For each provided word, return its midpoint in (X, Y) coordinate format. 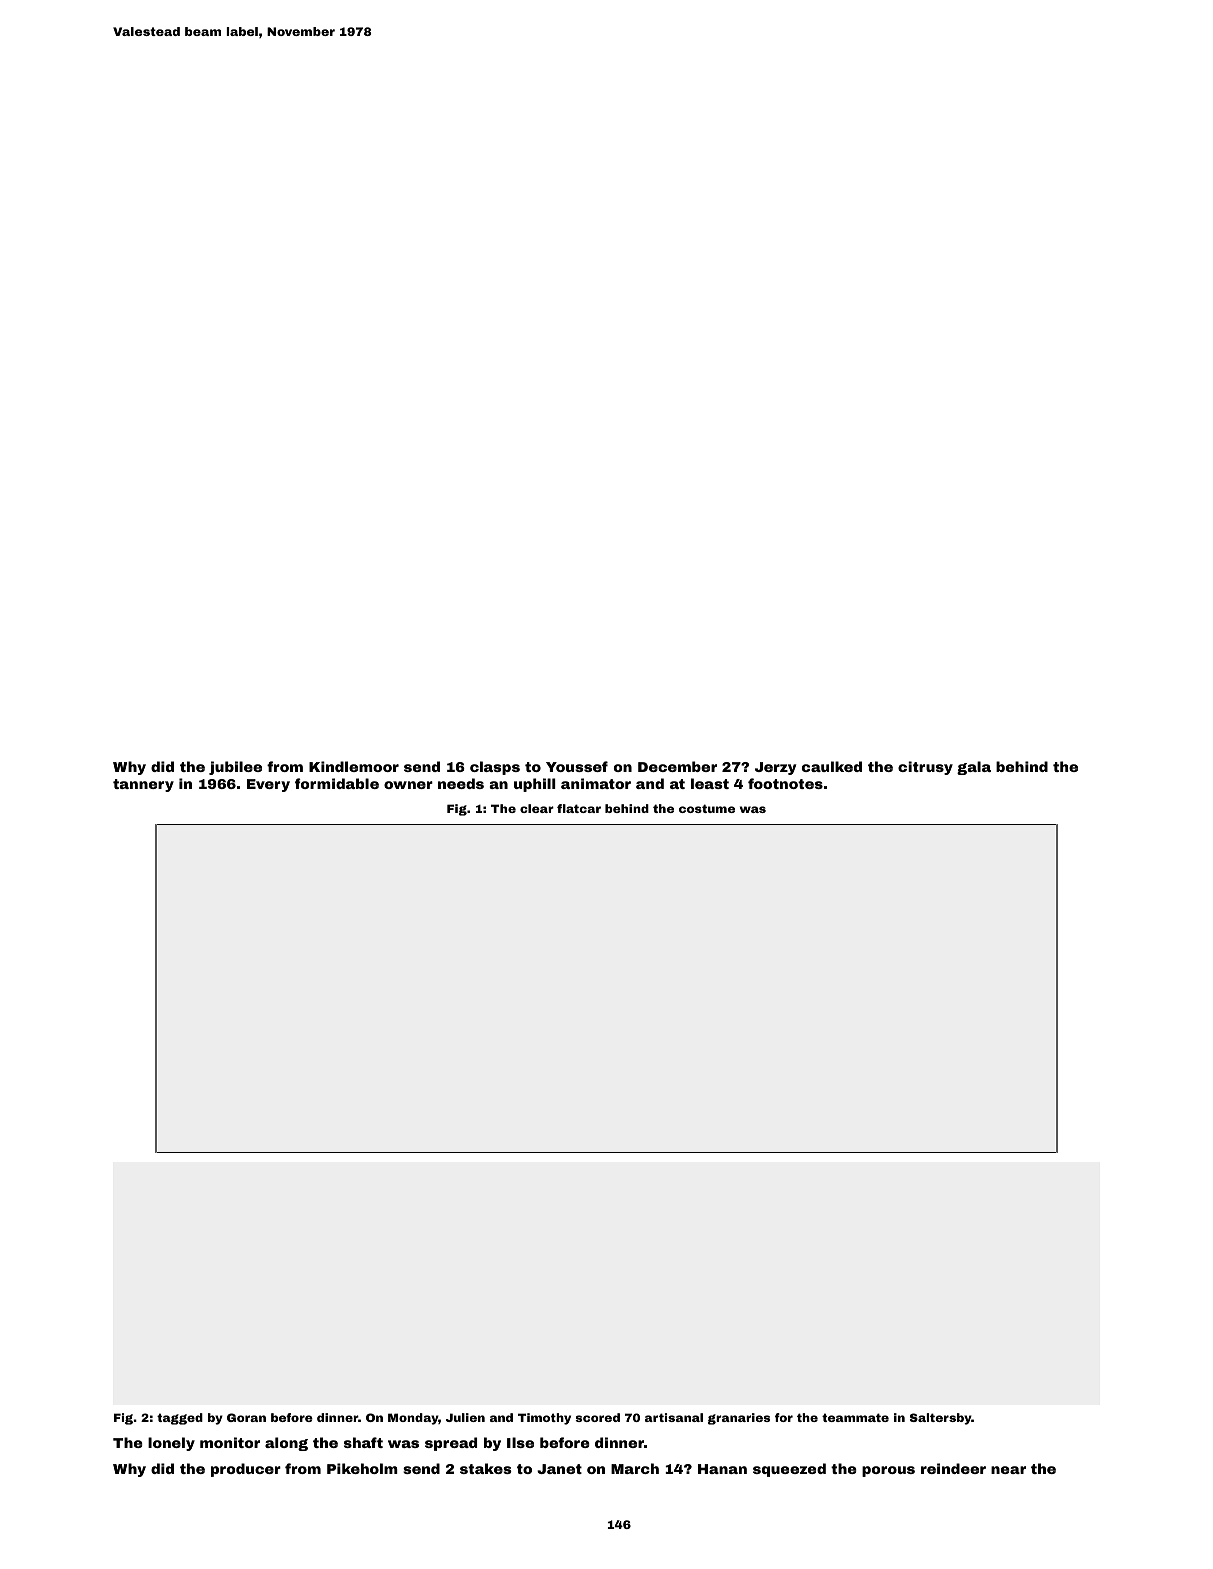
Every (268, 785)
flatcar (579, 808)
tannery (143, 785)
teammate (855, 1417)
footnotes (785, 783)
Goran (246, 1417)
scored (598, 1417)
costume (707, 808)
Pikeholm (362, 1468)
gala (974, 768)
